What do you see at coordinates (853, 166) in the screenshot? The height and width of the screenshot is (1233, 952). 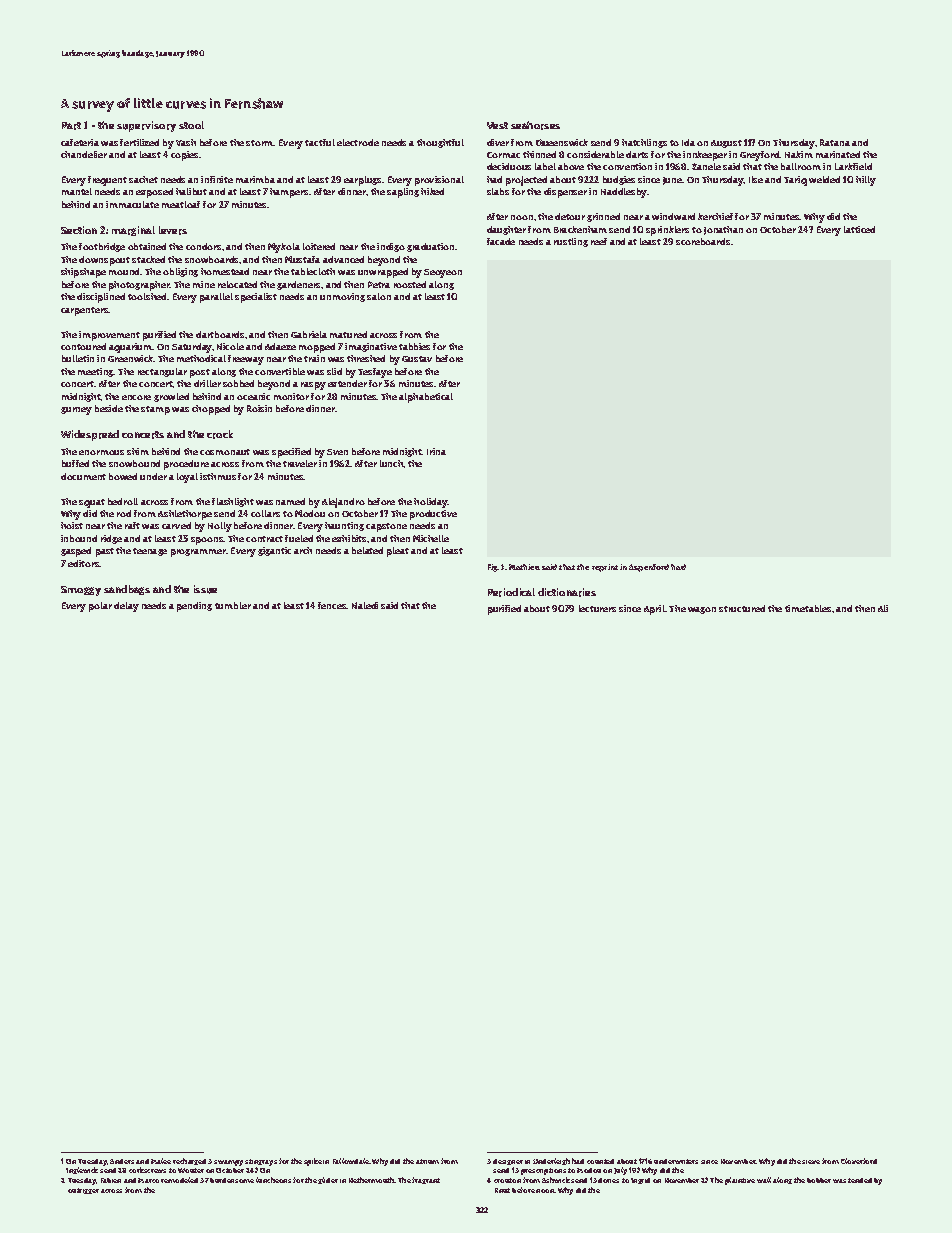 I see `Larkfield` at bounding box center [853, 166].
